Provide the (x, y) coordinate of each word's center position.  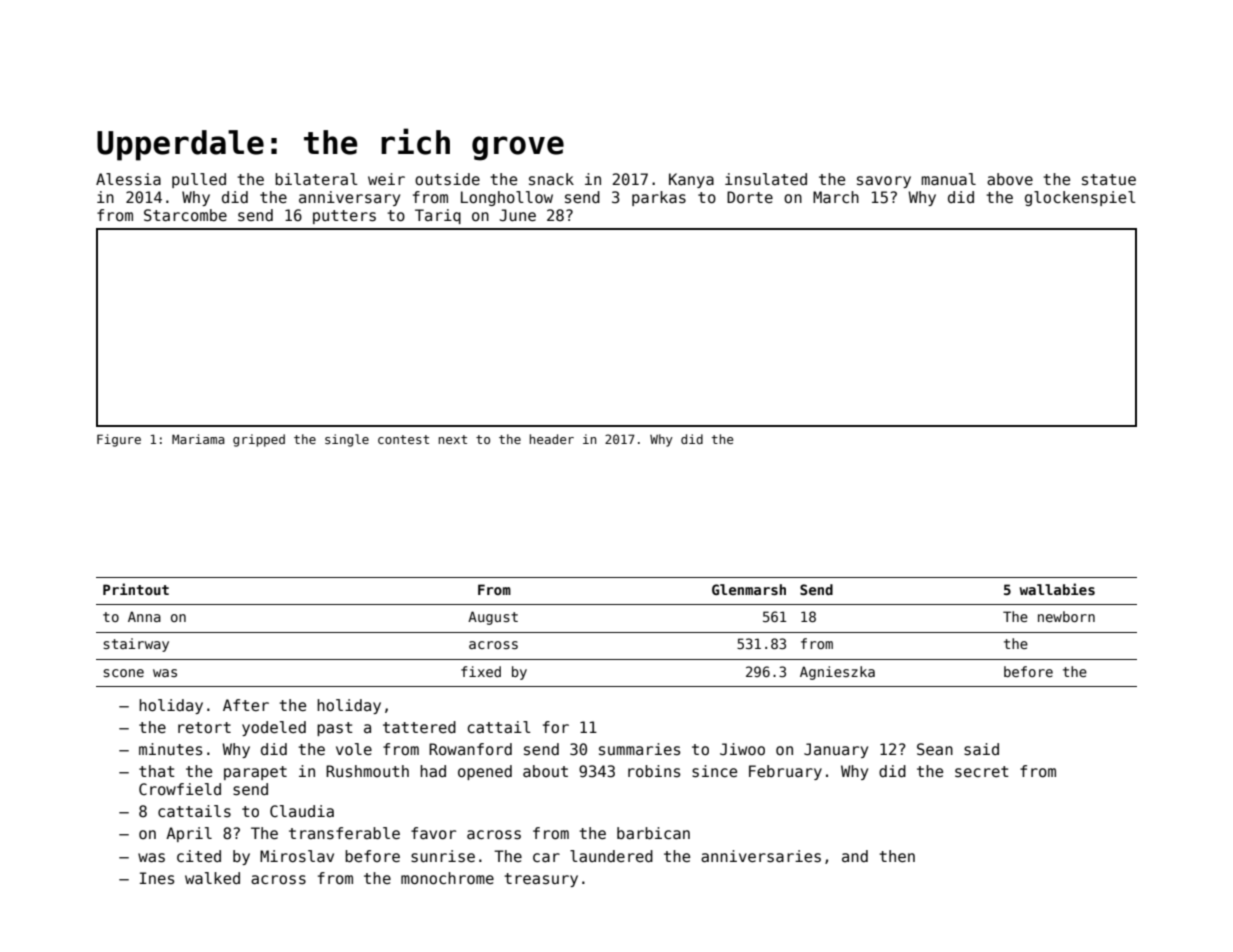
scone (123, 673)
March (836, 197)
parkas (659, 198)
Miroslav (297, 856)
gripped (259, 440)
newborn (1066, 616)
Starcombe (185, 215)
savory (884, 182)
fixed (481, 671)
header (552, 439)
